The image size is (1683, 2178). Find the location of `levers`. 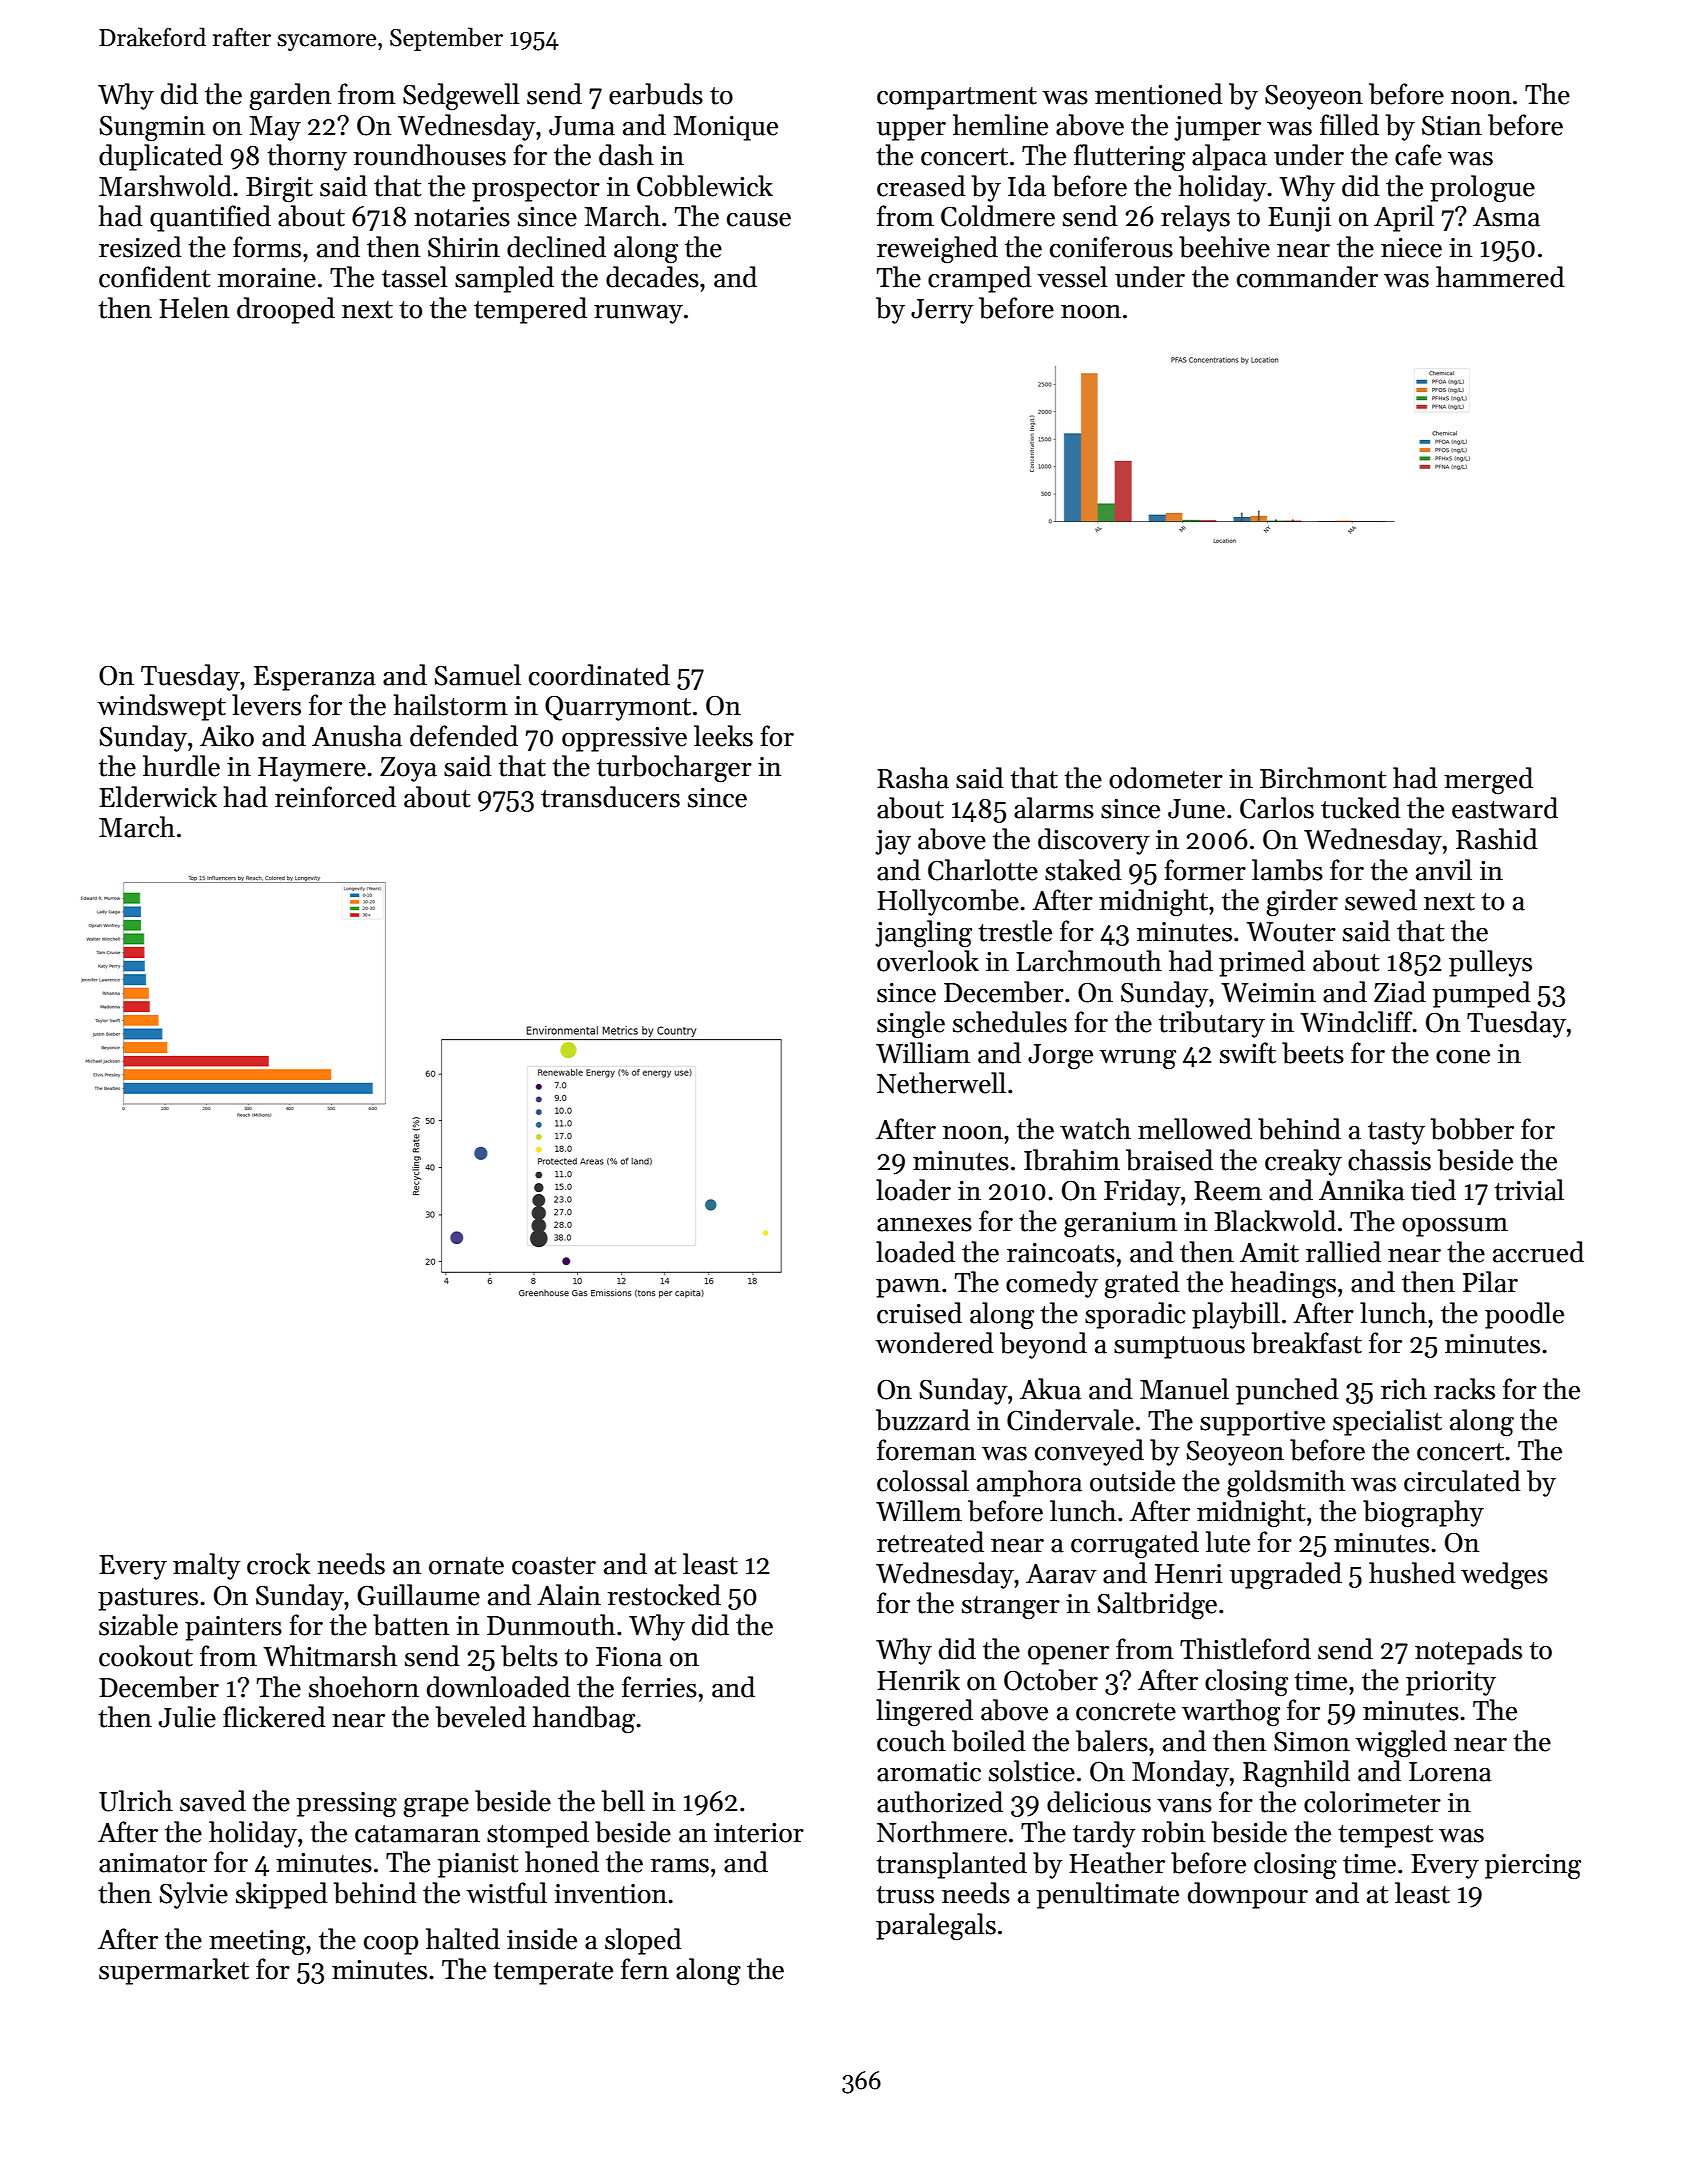

levers is located at coordinates (266, 705).
